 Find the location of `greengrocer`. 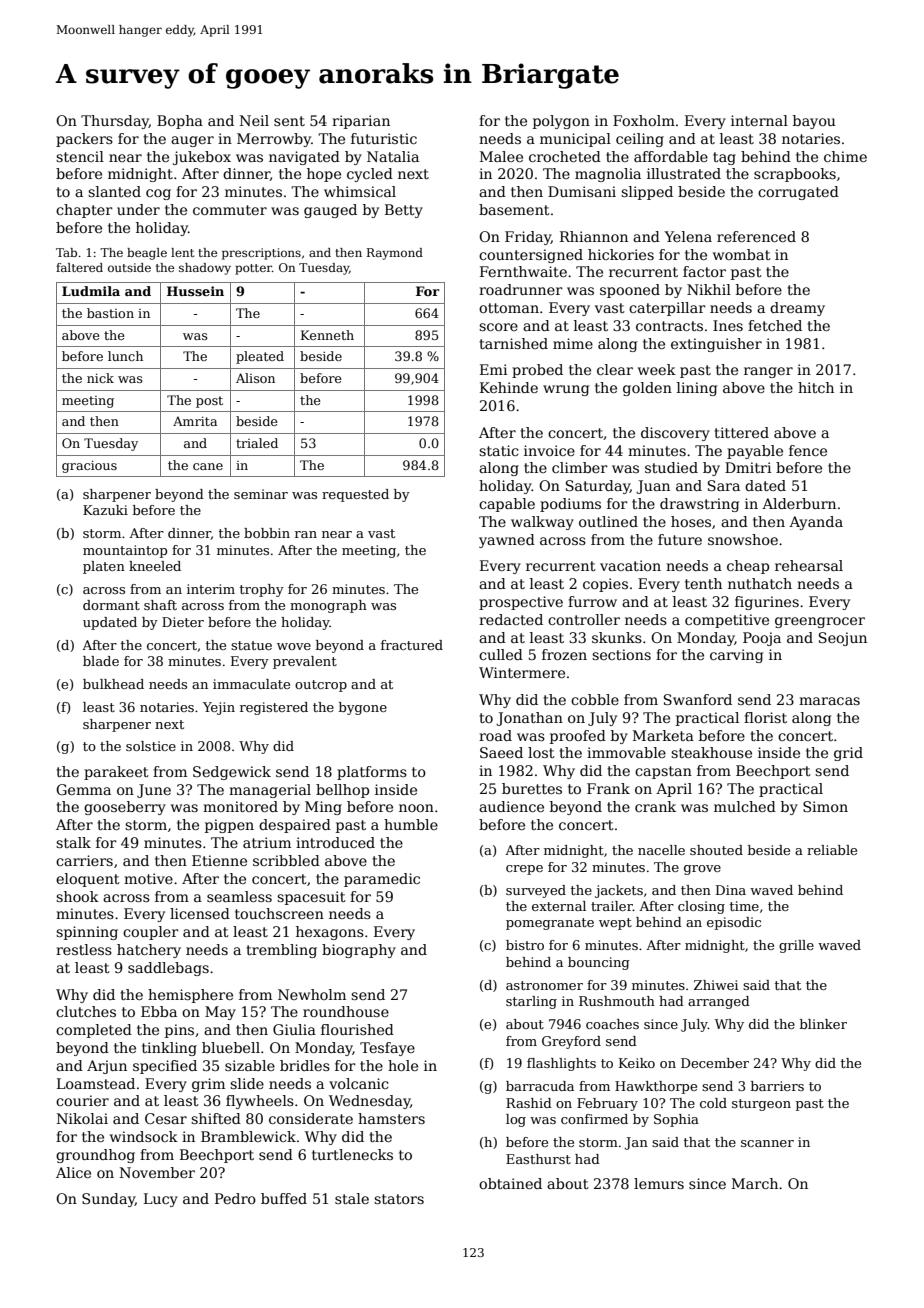

greengrocer is located at coordinates (820, 622).
